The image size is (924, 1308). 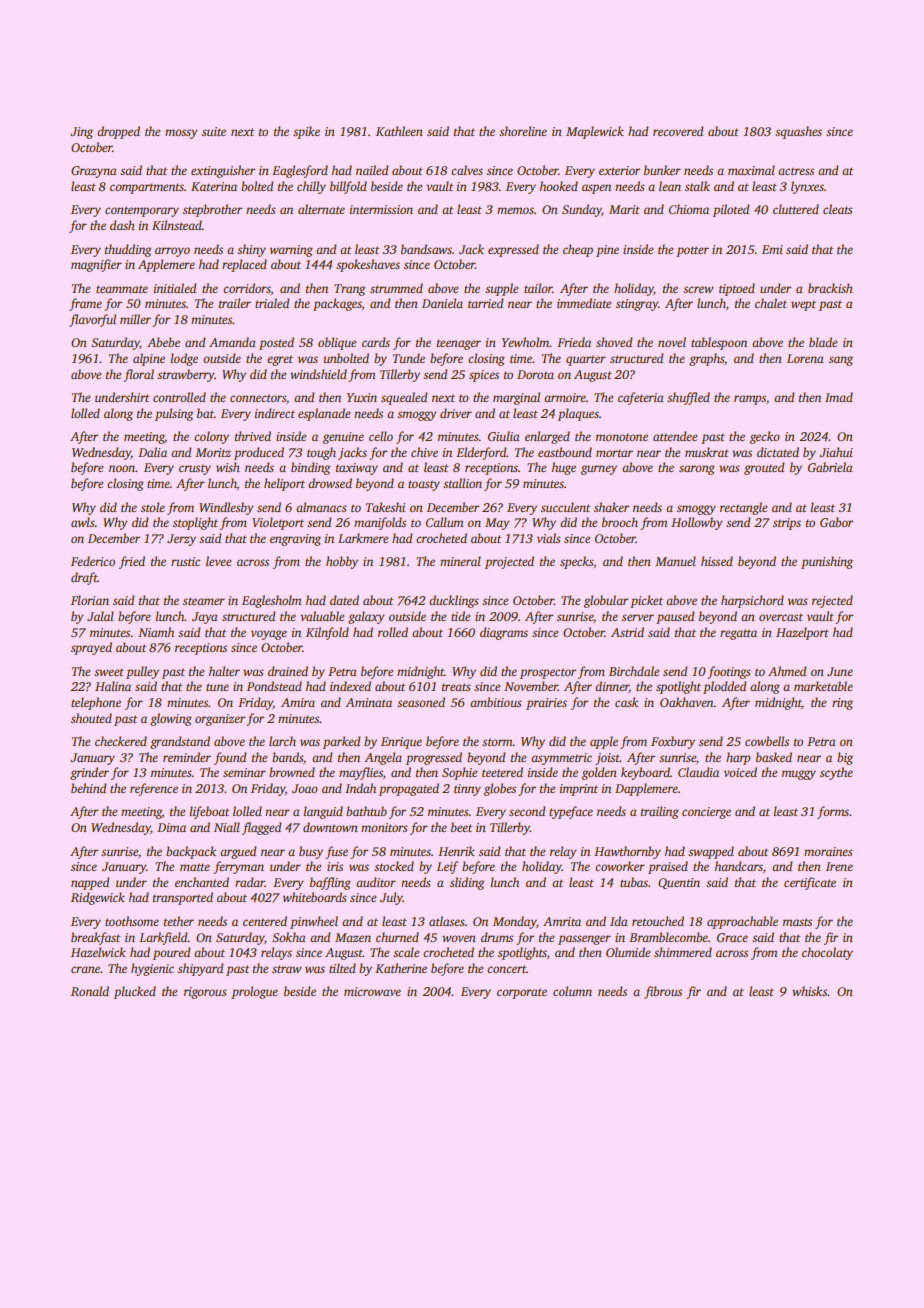 What do you see at coordinates (675, 561) in the screenshot?
I see `Manuel` at bounding box center [675, 561].
